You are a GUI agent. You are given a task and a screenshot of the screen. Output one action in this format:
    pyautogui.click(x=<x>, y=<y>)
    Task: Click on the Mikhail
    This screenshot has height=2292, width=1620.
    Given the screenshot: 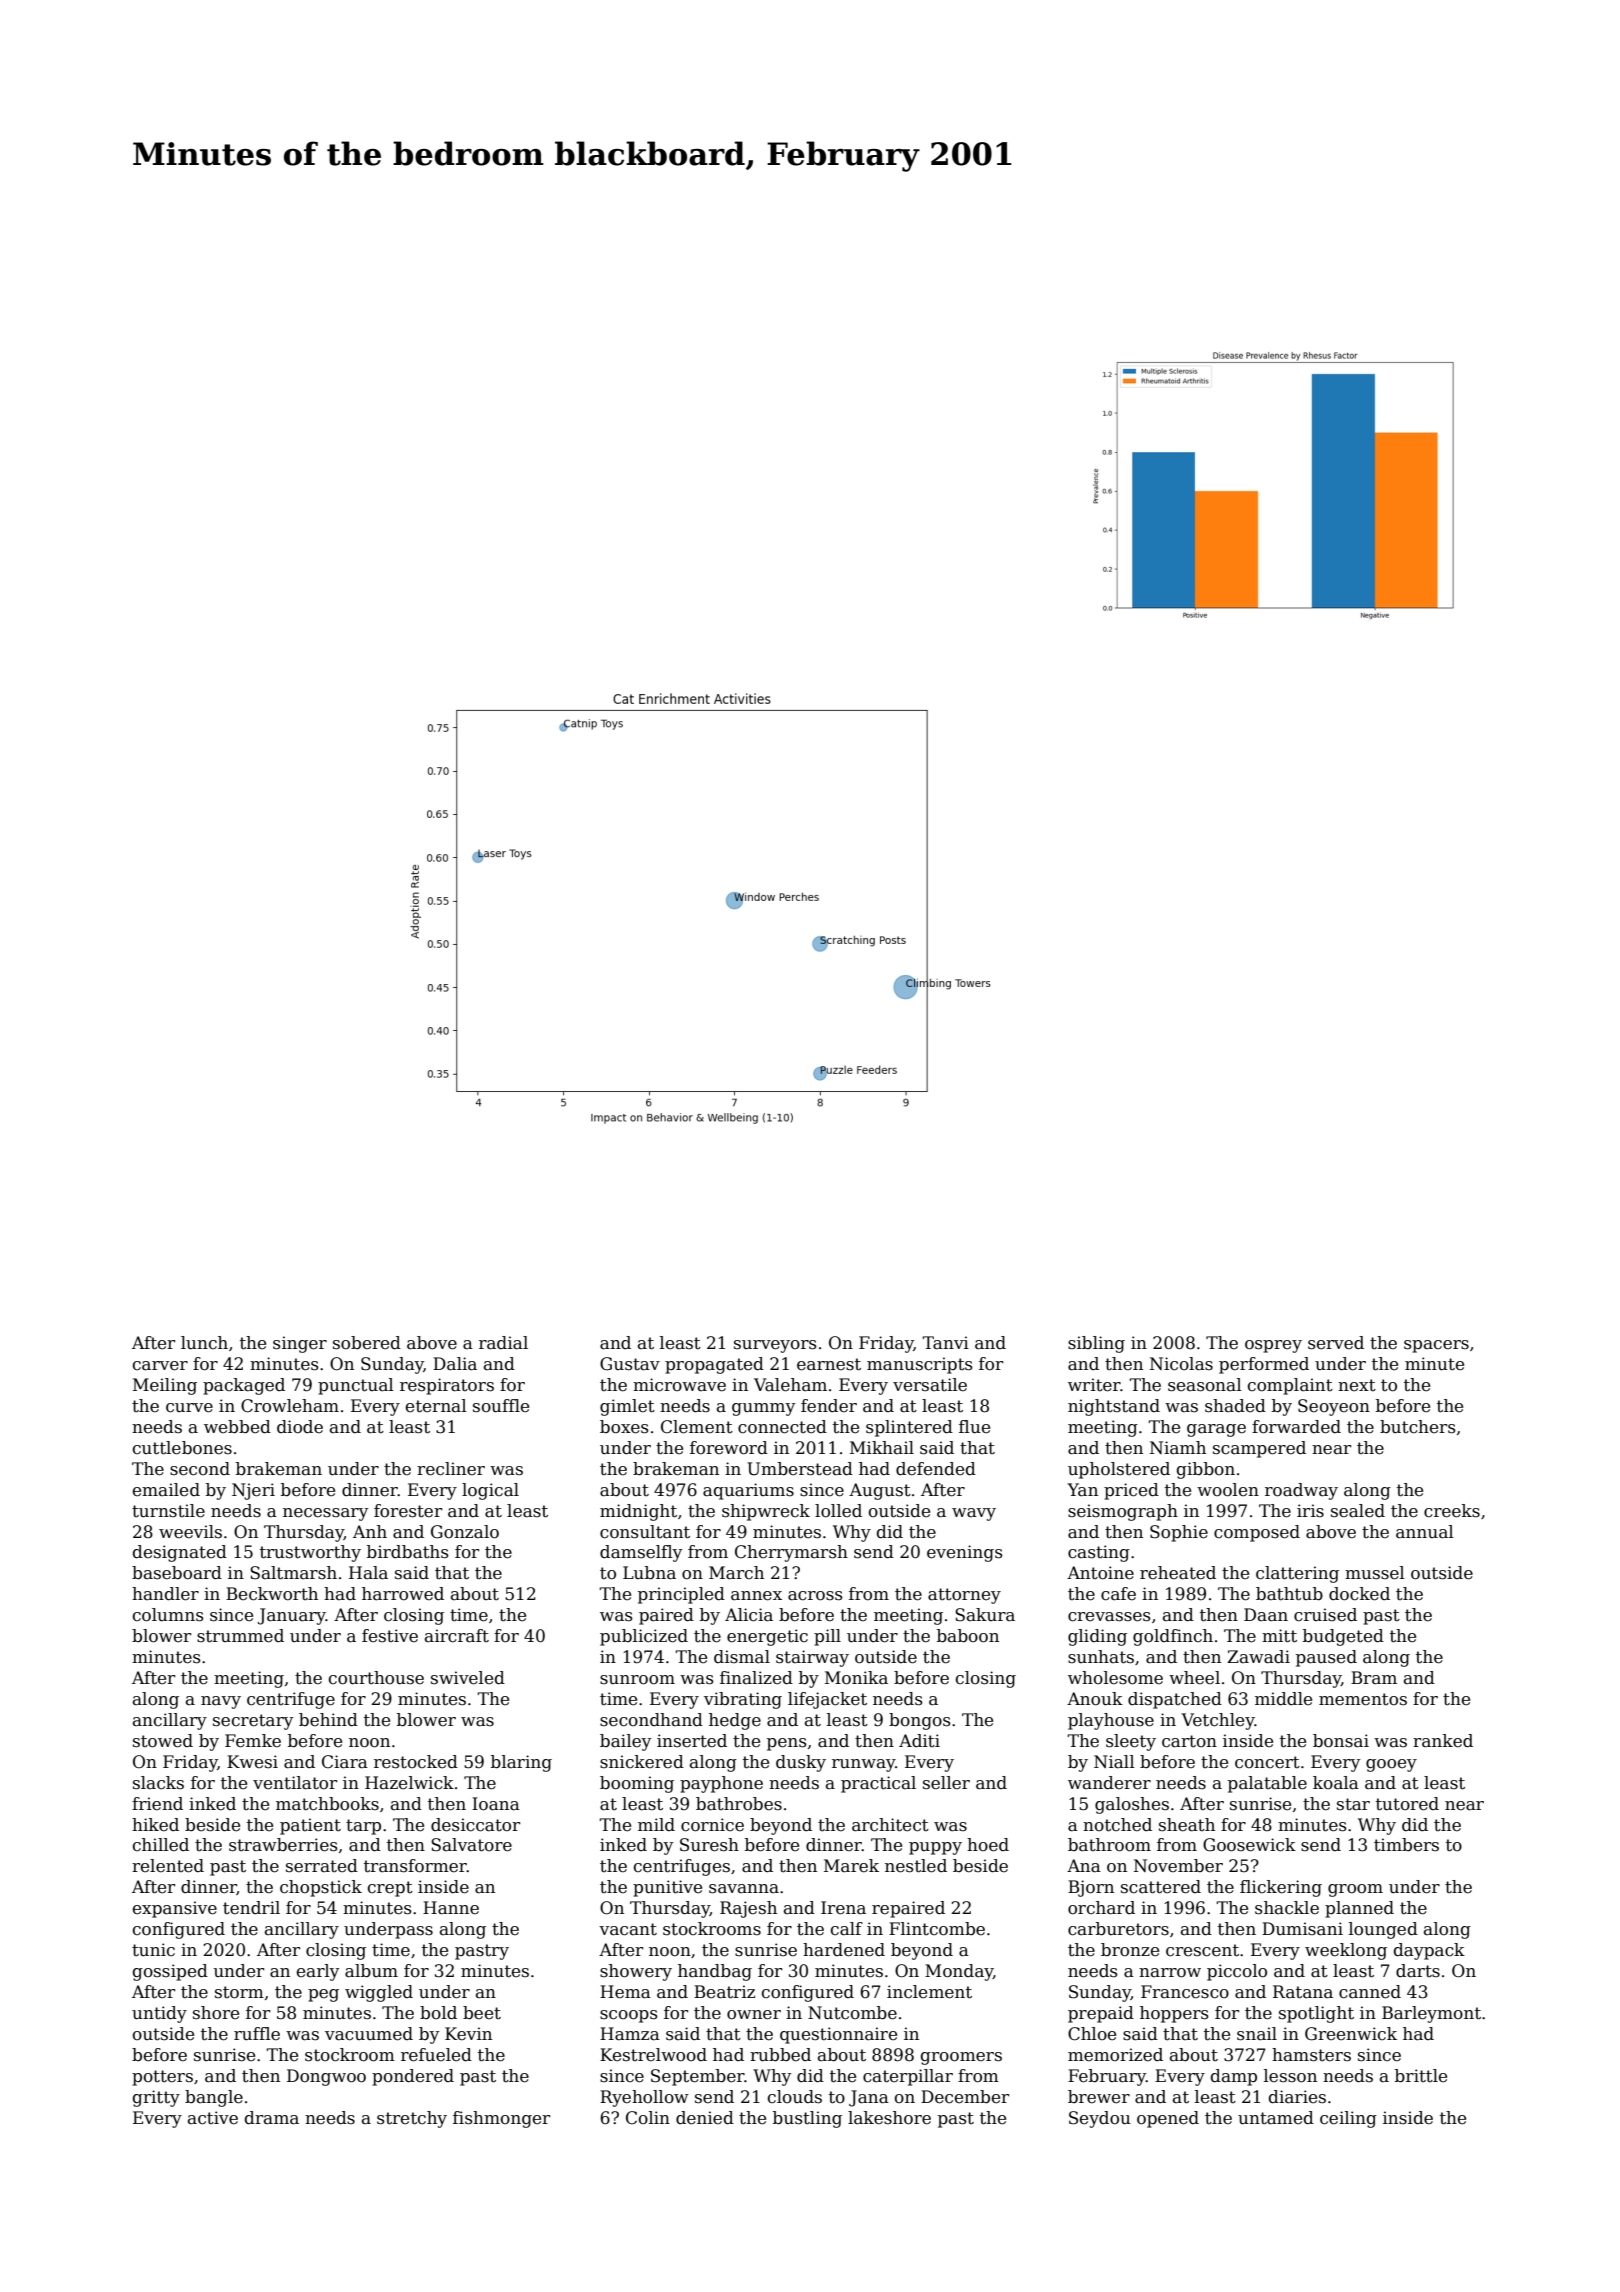 What is the action you would take?
    pyautogui.click(x=882, y=1447)
